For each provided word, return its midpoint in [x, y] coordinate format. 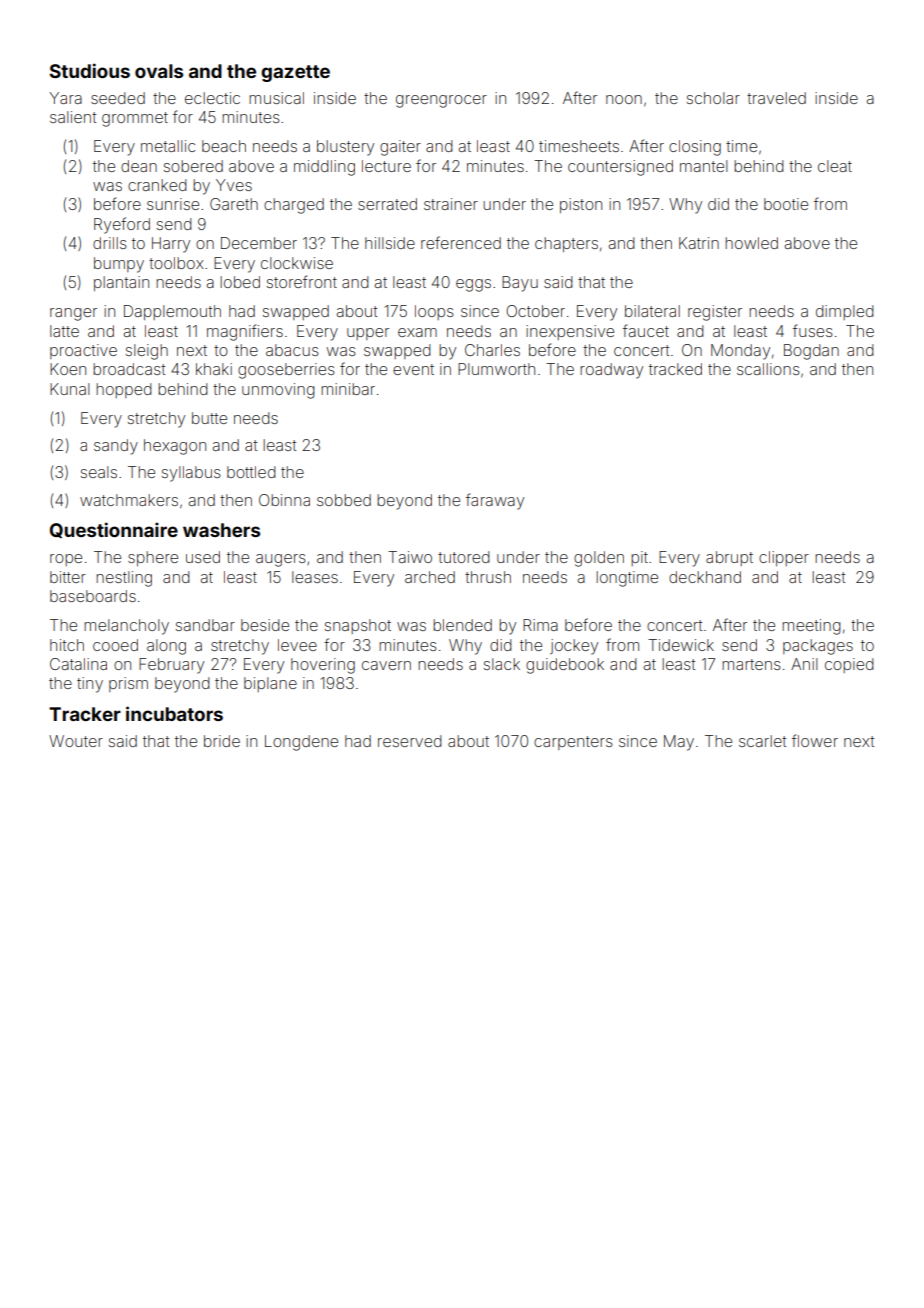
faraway [495, 501]
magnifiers [245, 332]
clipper [784, 558]
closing [695, 148]
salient [73, 117]
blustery [345, 148]
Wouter [76, 741]
